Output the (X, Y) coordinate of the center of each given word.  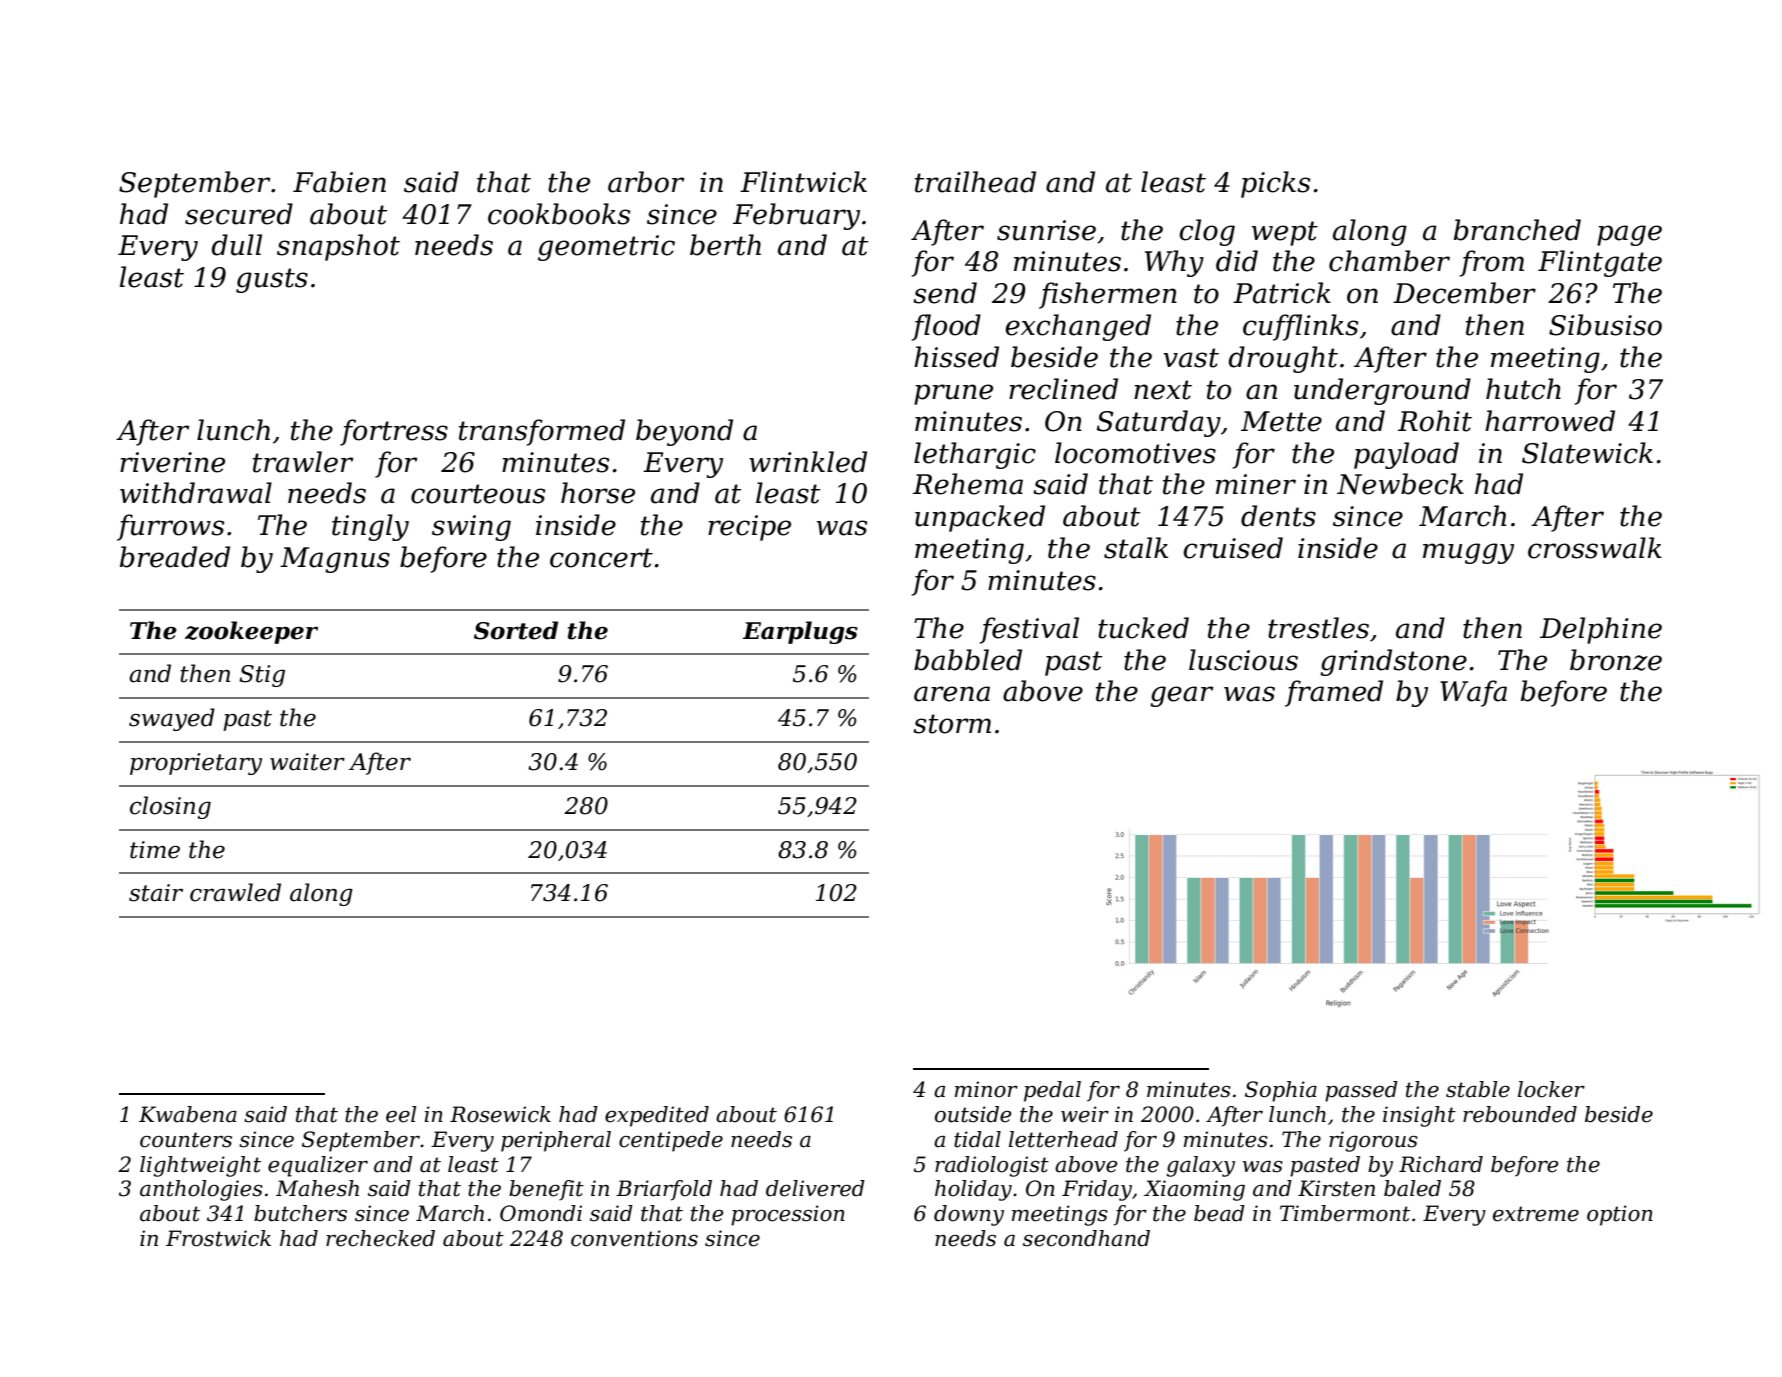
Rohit (1435, 421)
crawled (235, 892)
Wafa (1473, 693)
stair (156, 893)
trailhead (975, 182)
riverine (172, 462)
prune (953, 394)
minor (986, 1089)
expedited (657, 1116)
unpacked (980, 518)
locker (1551, 1089)
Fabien (339, 182)
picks (1275, 184)
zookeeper (251, 632)
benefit (546, 1190)
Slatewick (1587, 453)
